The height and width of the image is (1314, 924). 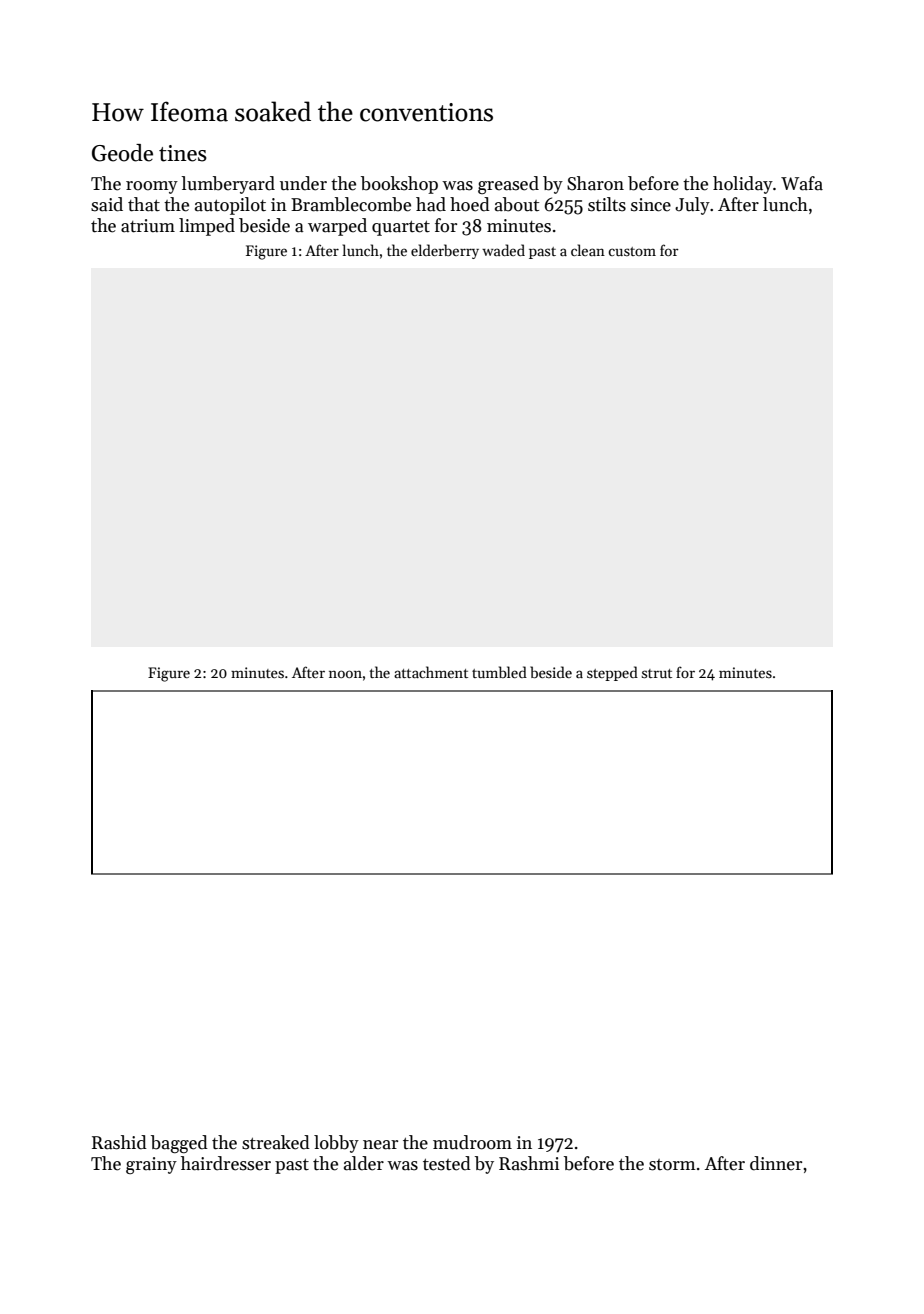 What do you see at coordinates (119, 1142) in the image?
I see `Rashid` at bounding box center [119, 1142].
